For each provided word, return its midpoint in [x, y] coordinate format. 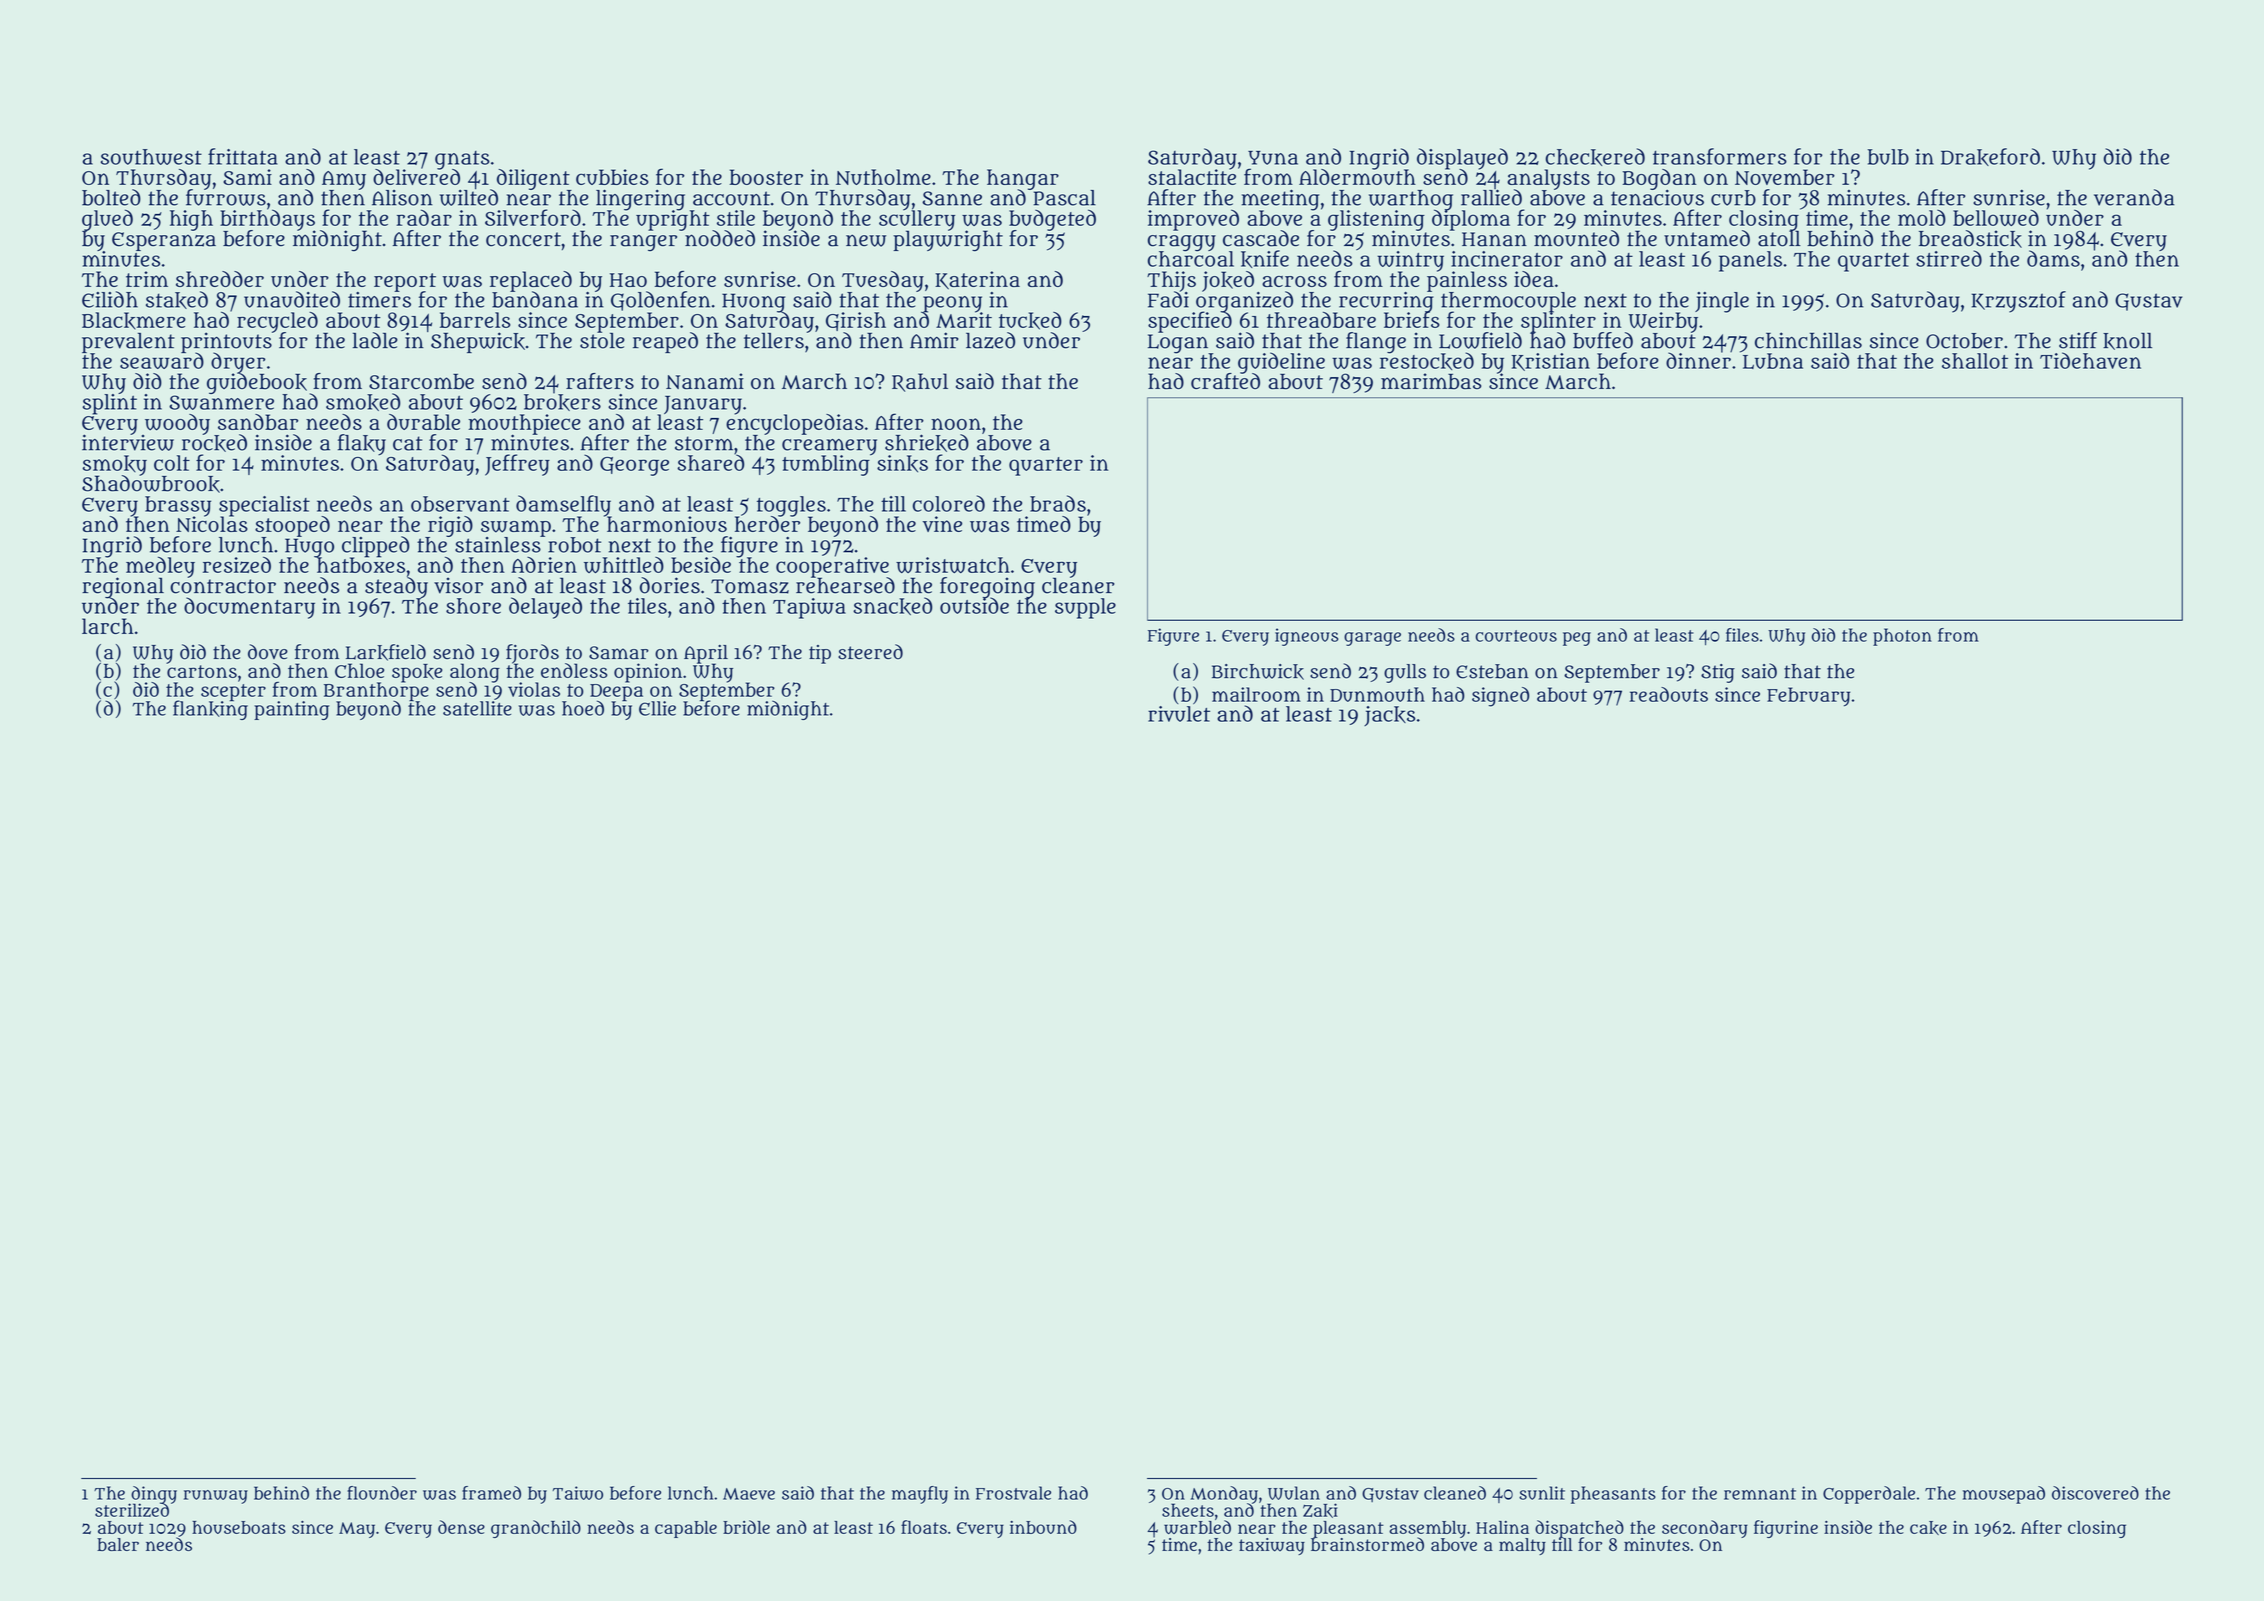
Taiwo [578, 1493]
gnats [462, 160]
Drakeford [1990, 157]
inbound [1043, 1527]
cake [1928, 1528]
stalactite [1192, 177]
